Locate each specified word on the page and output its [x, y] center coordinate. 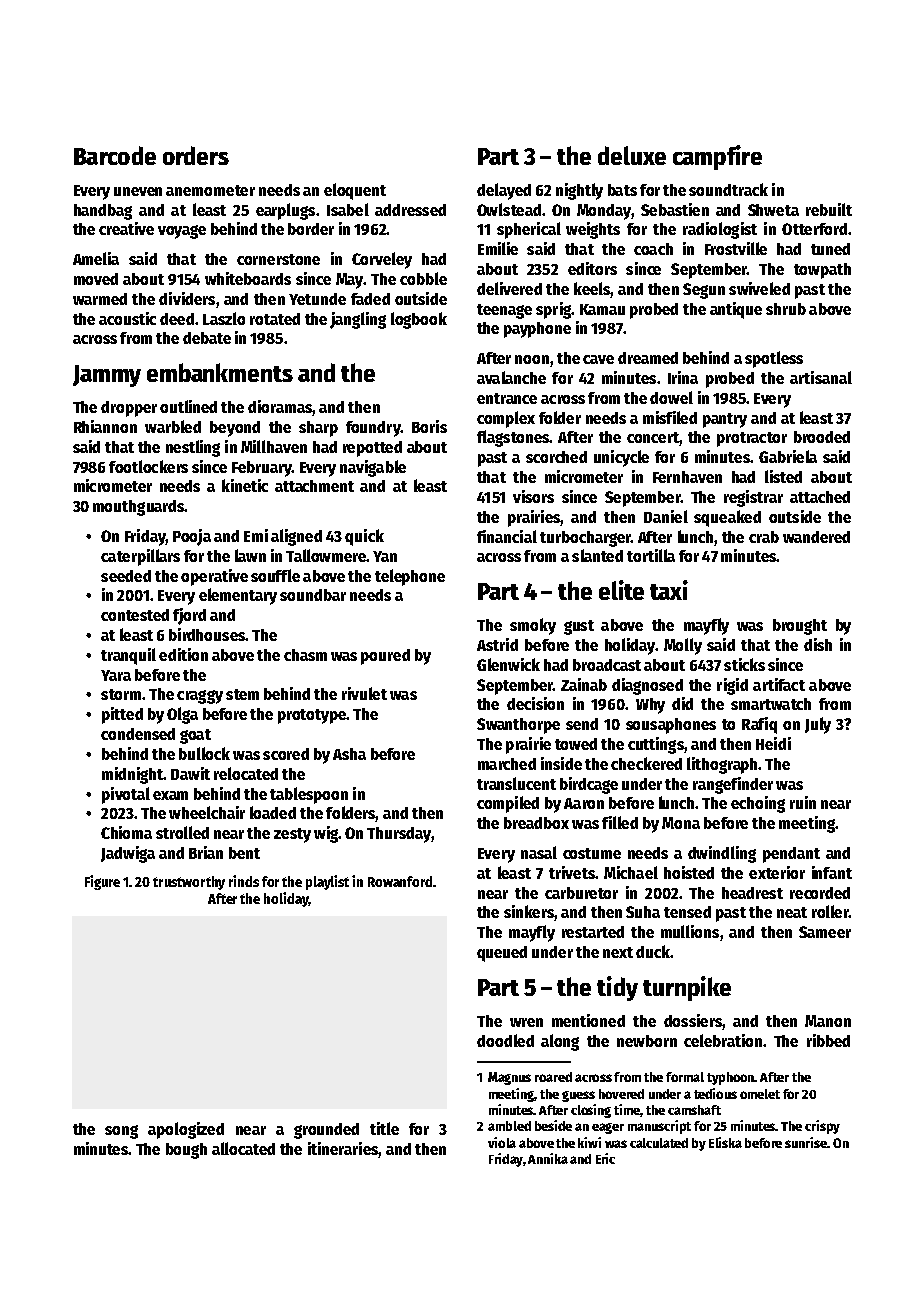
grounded [326, 1131]
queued [502, 954]
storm [121, 694]
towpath [822, 271]
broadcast [607, 665]
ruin [803, 802]
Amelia [96, 258]
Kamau [602, 309]
